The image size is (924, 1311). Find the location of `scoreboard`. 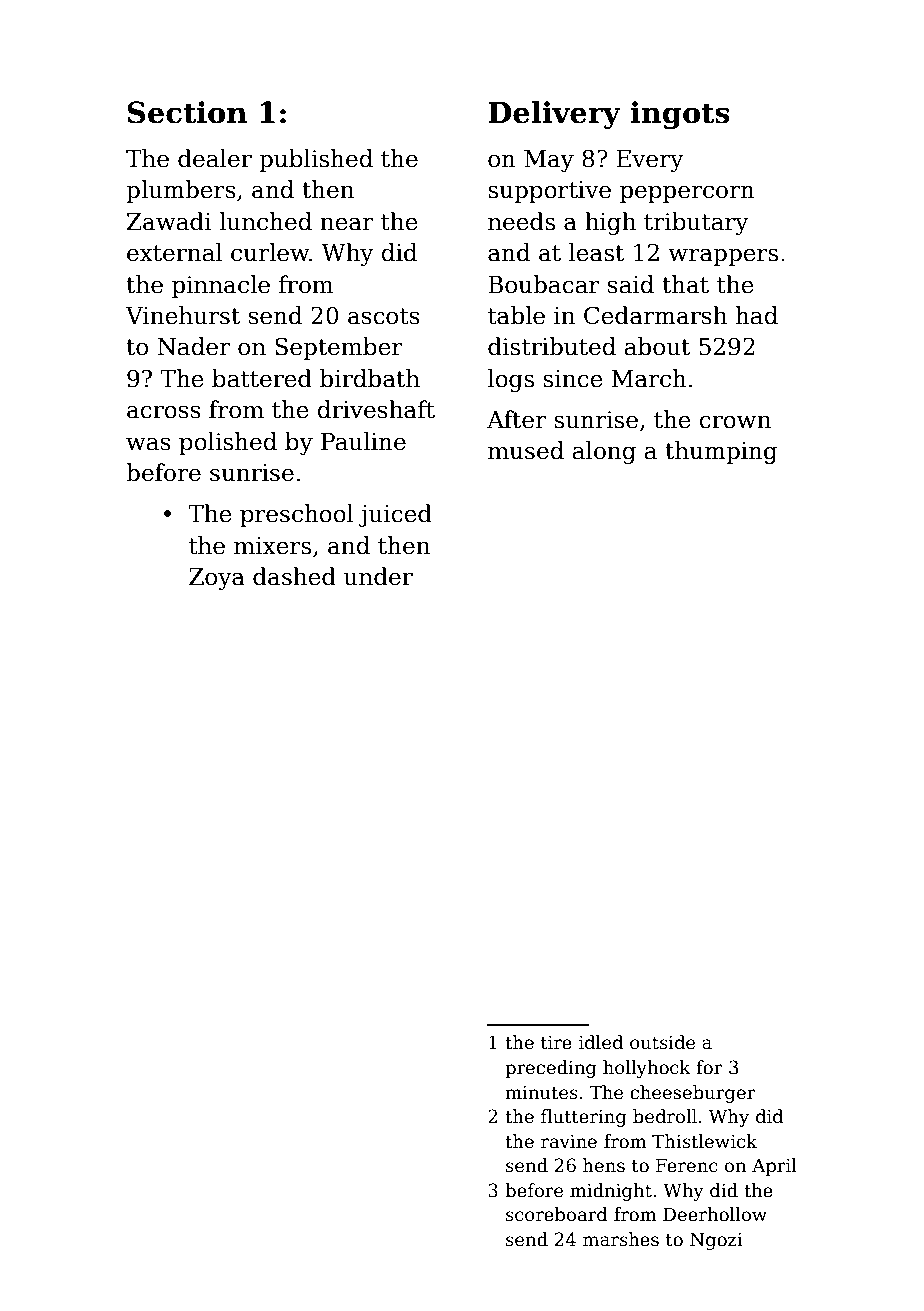

scoreboard is located at coordinates (557, 1214).
